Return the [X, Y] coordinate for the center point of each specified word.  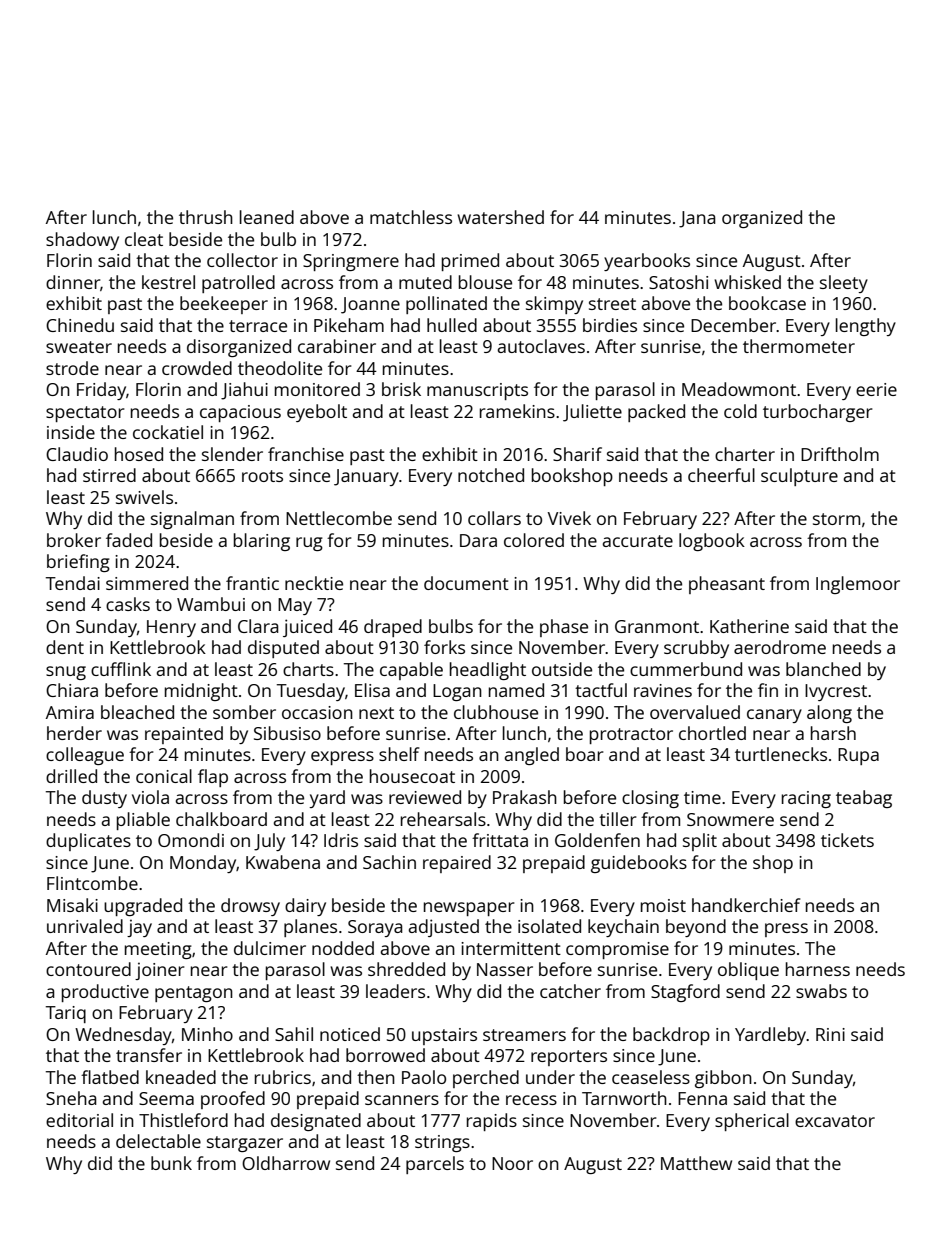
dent [65, 647]
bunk [171, 1163]
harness [818, 969]
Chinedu [80, 325]
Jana [697, 219]
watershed [500, 217]
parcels [435, 1165]
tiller [617, 819]
